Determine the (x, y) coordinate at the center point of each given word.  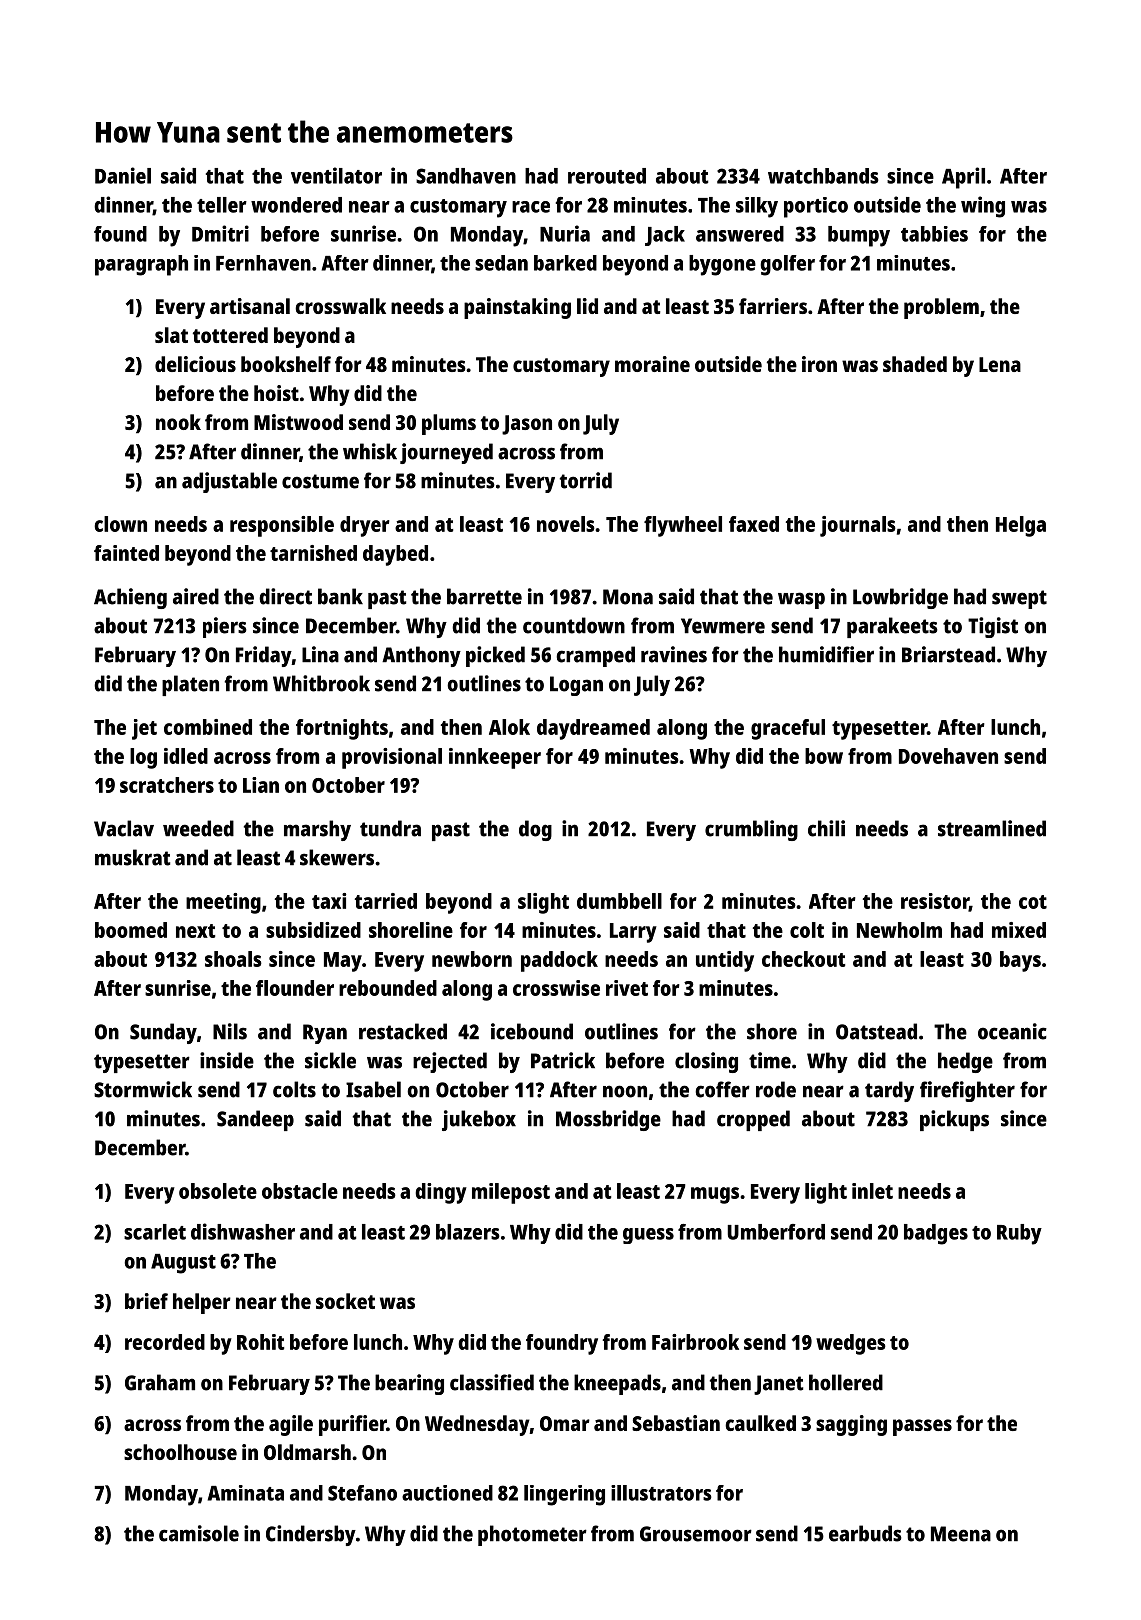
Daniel (123, 175)
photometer (532, 1535)
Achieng (130, 598)
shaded (915, 364)
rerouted (607, 176)
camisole (199, 1533)
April (963, 178)
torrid (586, 480)
